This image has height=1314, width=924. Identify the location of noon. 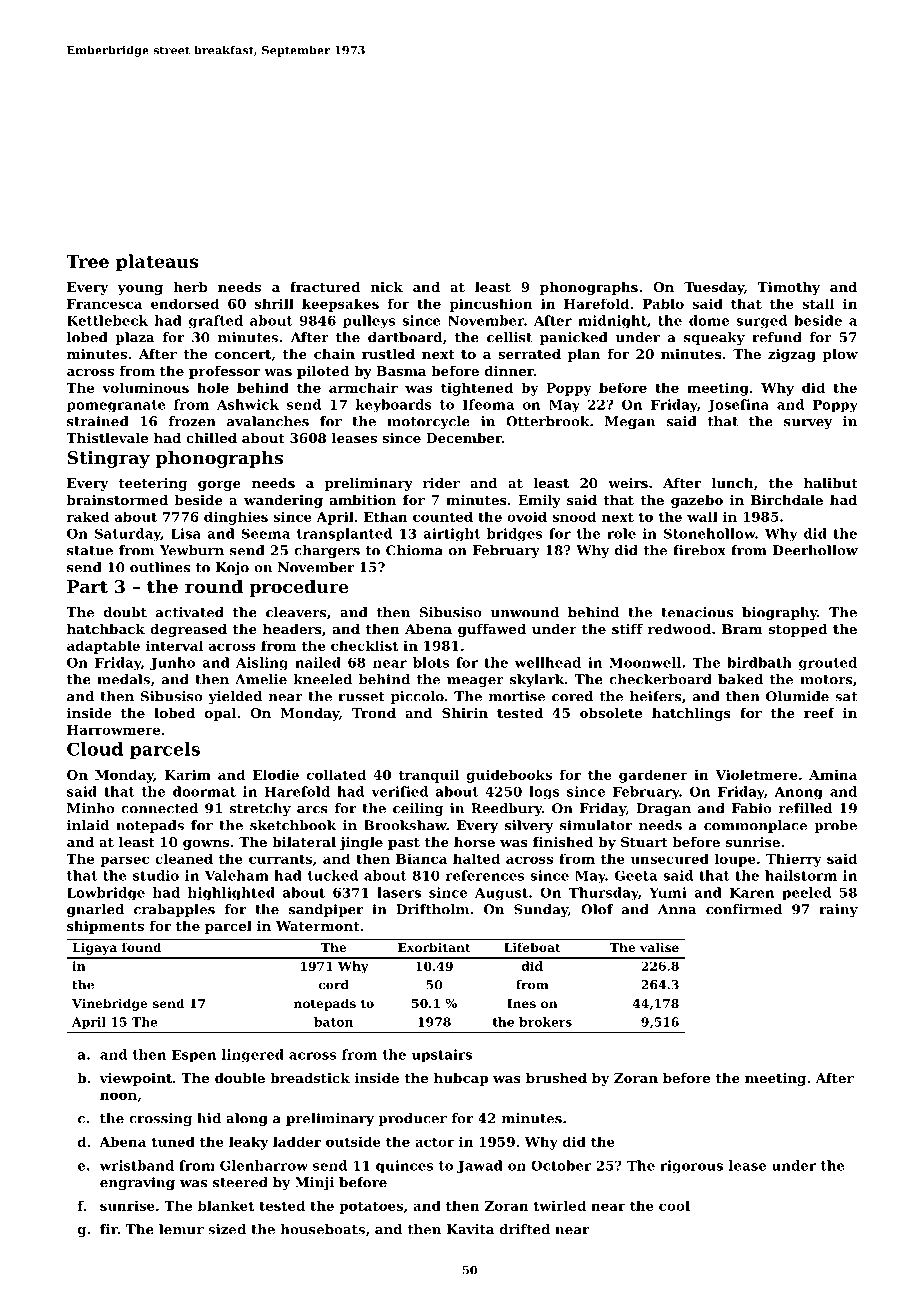
(118, 1096).
